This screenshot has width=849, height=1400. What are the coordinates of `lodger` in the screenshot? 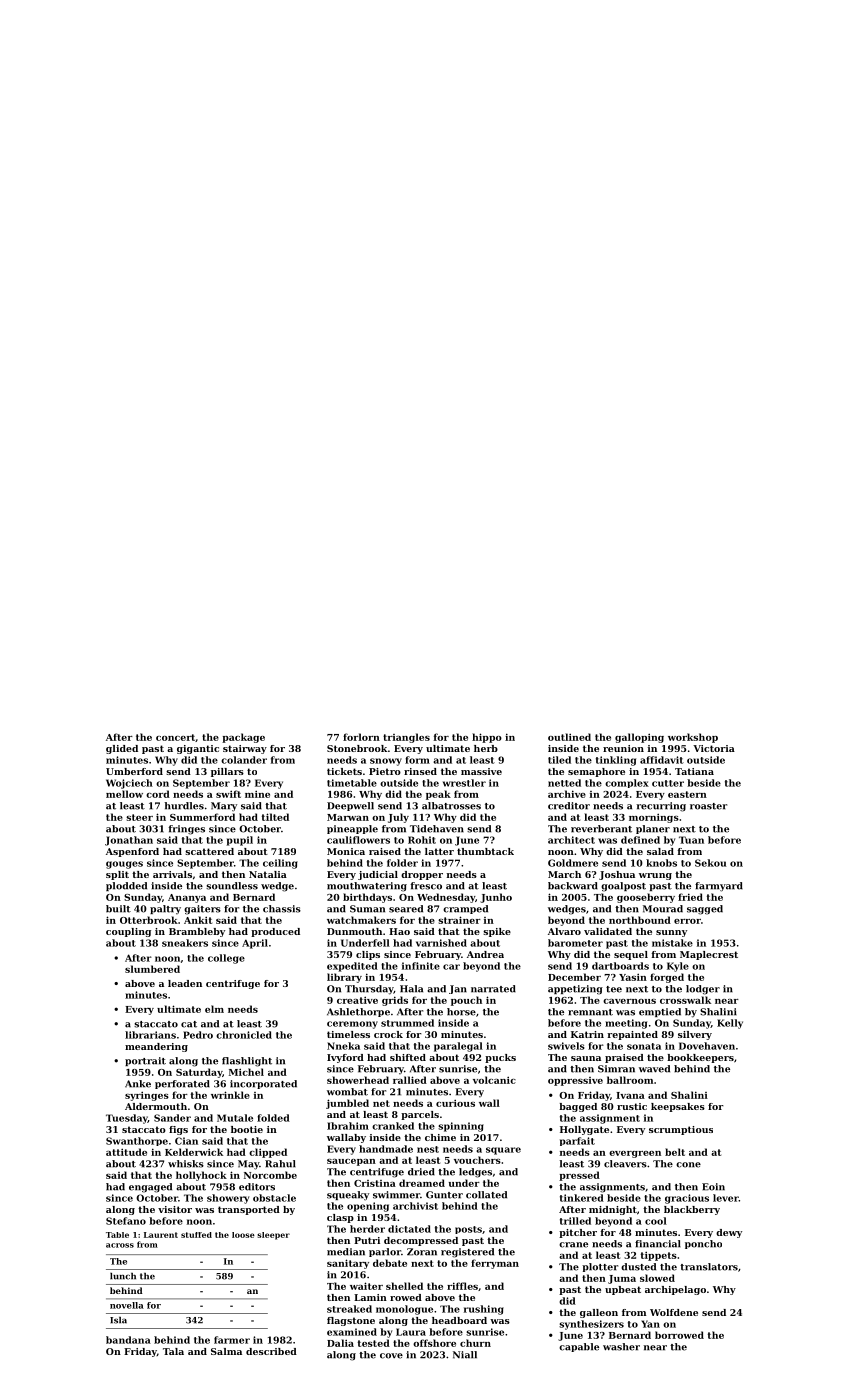 It's located at (703, 990).
